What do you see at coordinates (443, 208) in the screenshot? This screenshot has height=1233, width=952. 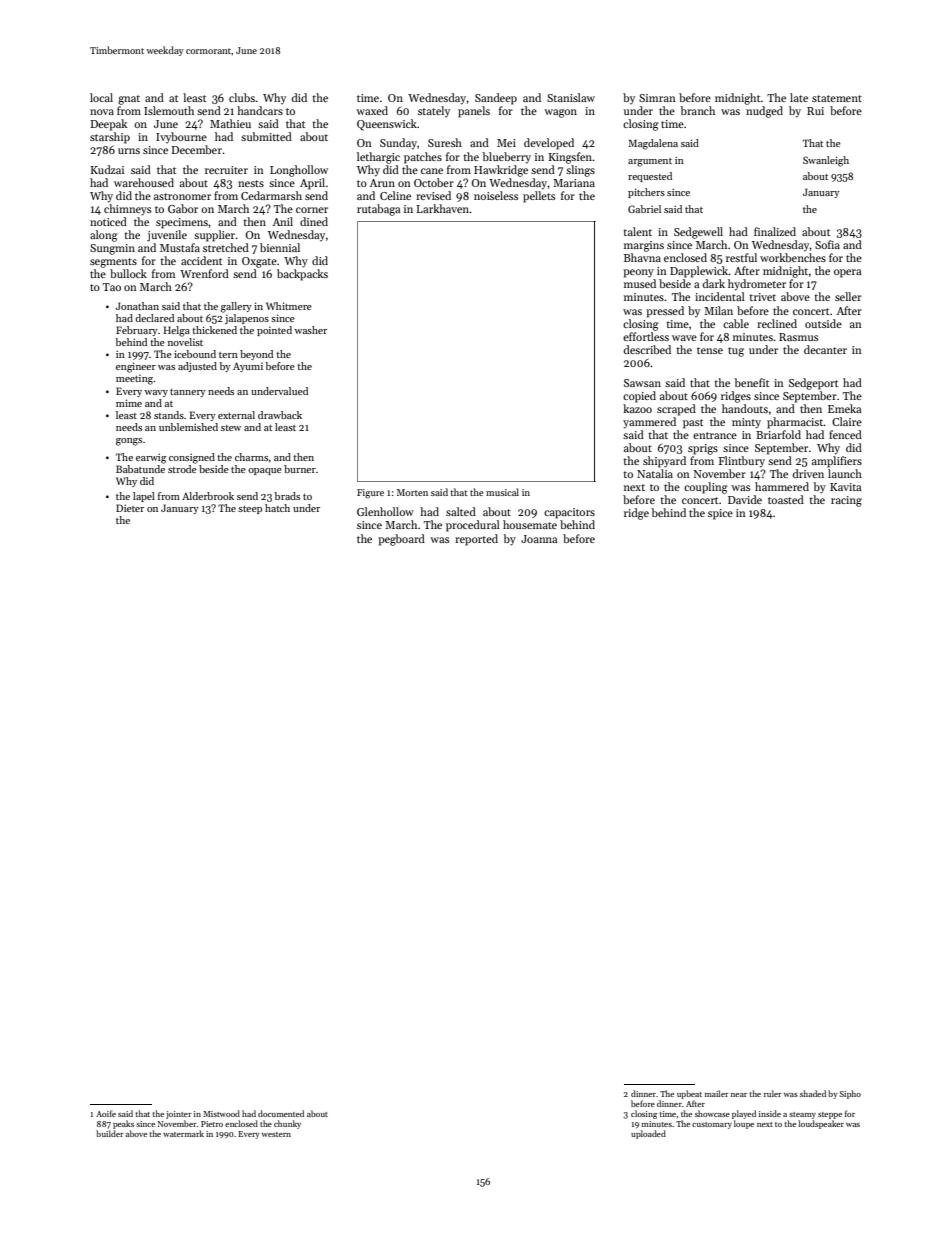 I see `Larkhaven` at bounding box center [443, 208].
